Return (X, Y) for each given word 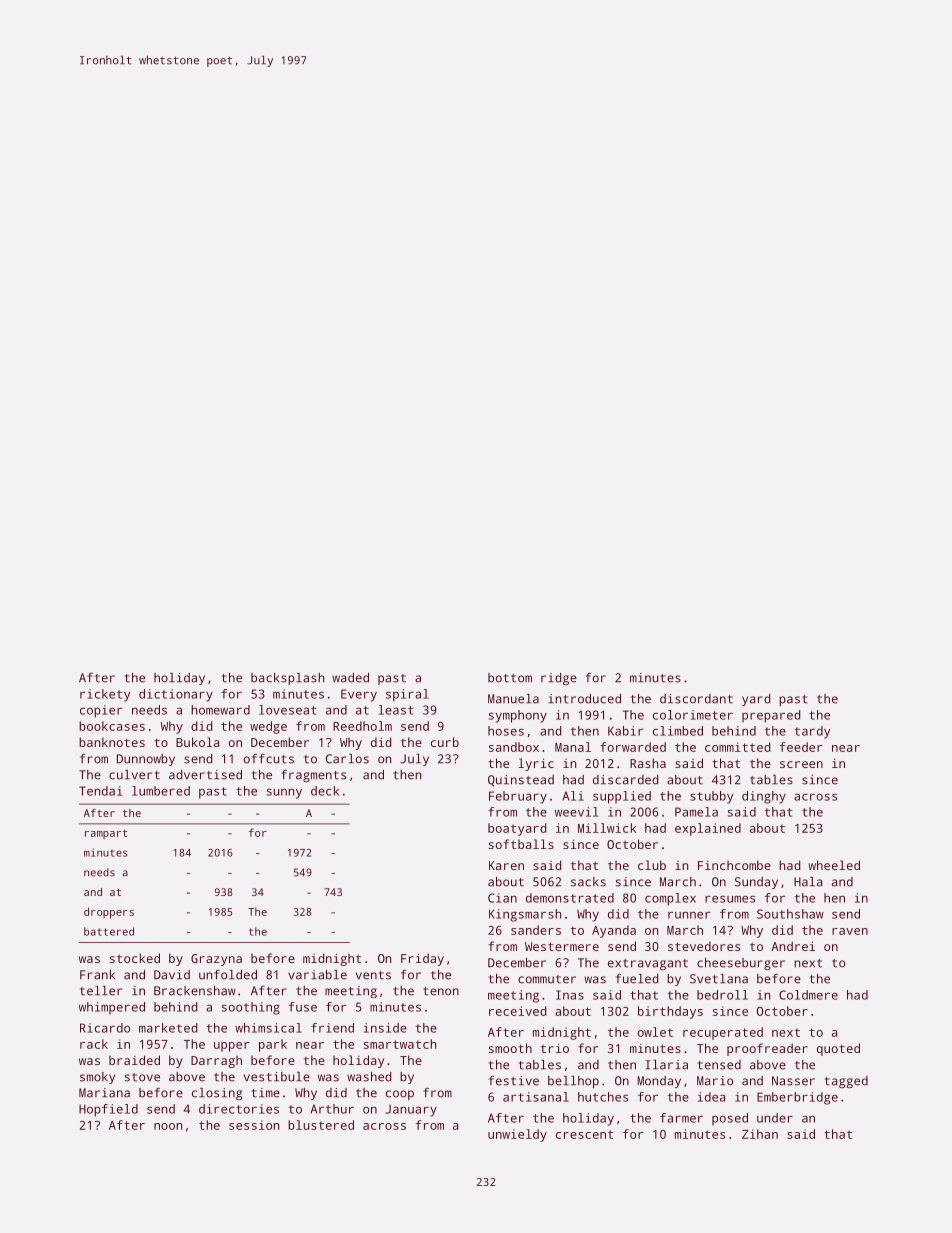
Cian (502, 898)
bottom (510, 678)
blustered (321, 1125)
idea (711, 1097)
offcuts (269, 759)
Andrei (793, 946)
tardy (812, 732)
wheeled (834, 865)
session (254, 1125)
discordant (696, 699)
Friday (422, 959)
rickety (105, 695)
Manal (573, 747)
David (172, 975)
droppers (109, 913)
